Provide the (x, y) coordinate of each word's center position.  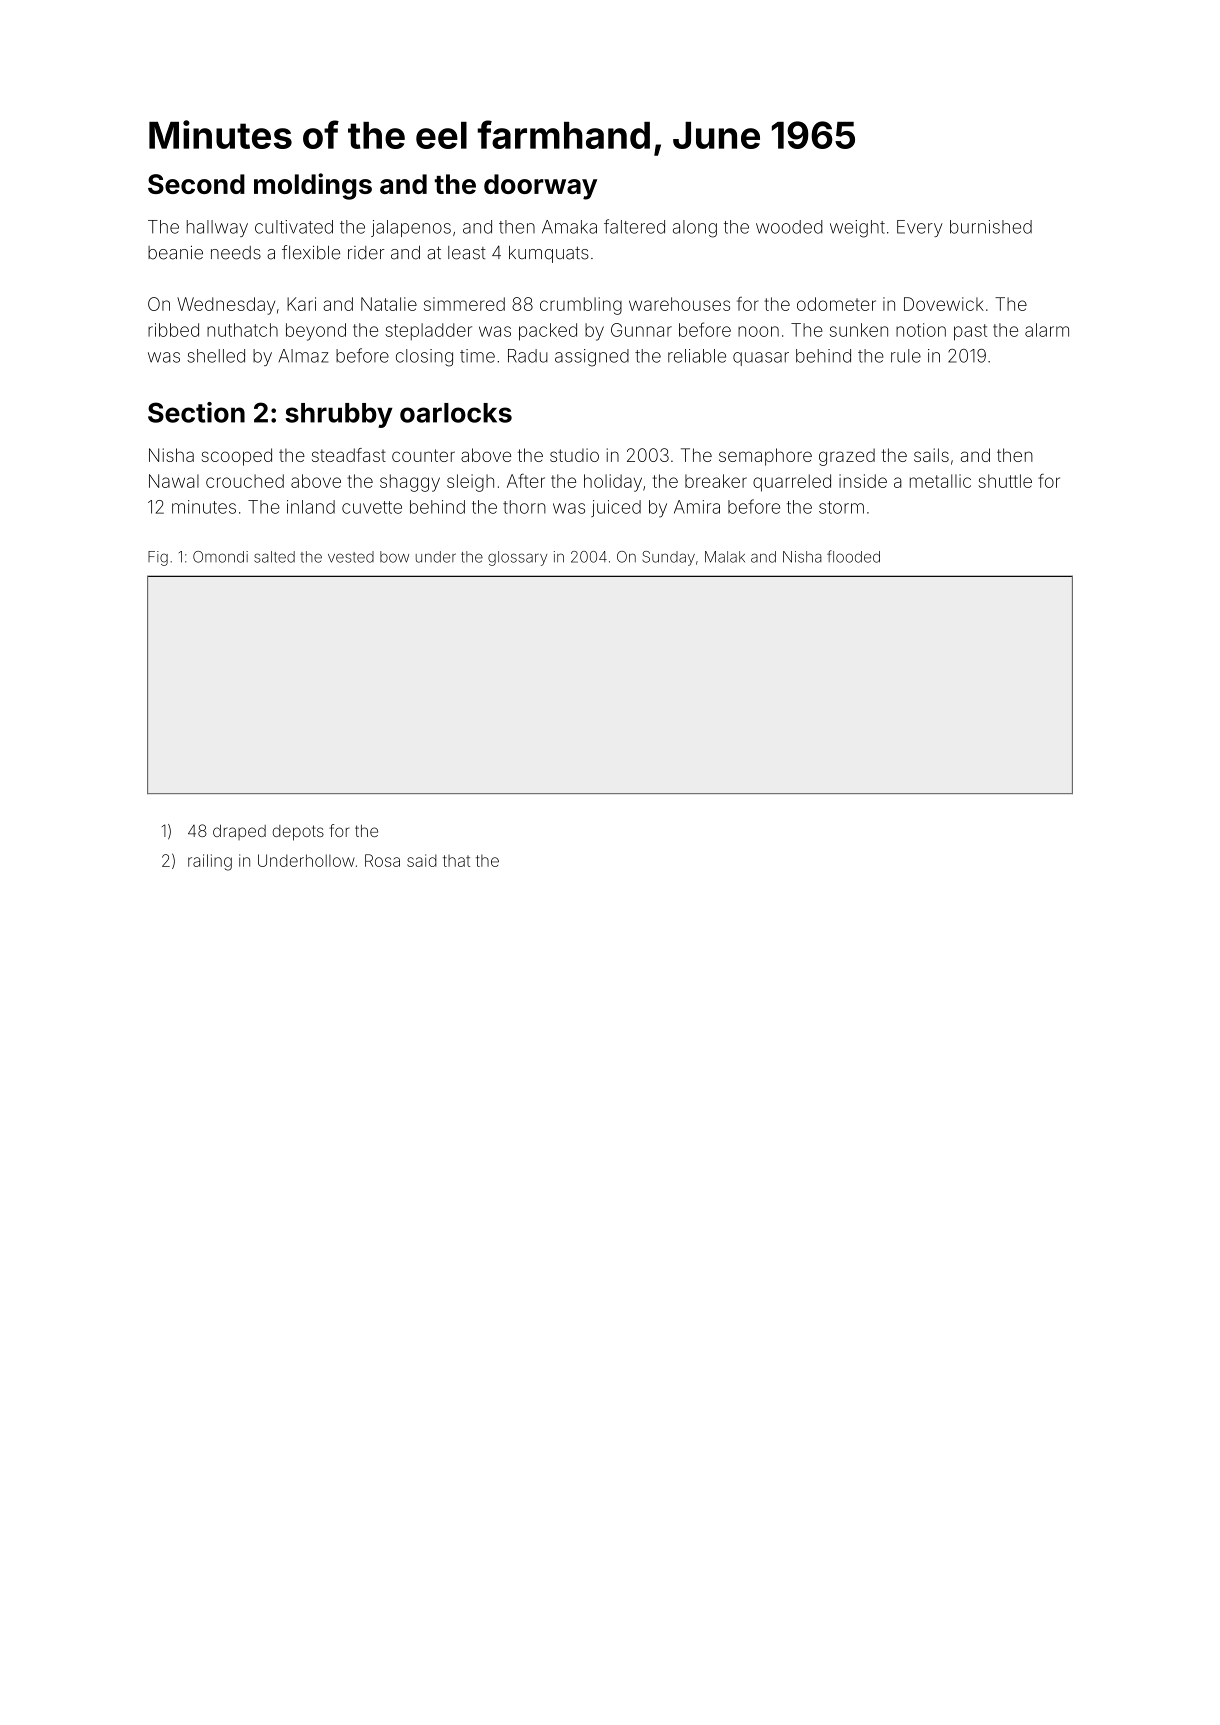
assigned (592, 358)
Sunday (668, 558)
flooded (853, 556)
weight (857, 229)
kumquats (549, 254)
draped (239, 832)
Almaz (303, 356)
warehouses (679, 304)
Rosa (382, 860)
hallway (217, 228)
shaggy (410, 483)
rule (906, 356)
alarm (1047, 330)
